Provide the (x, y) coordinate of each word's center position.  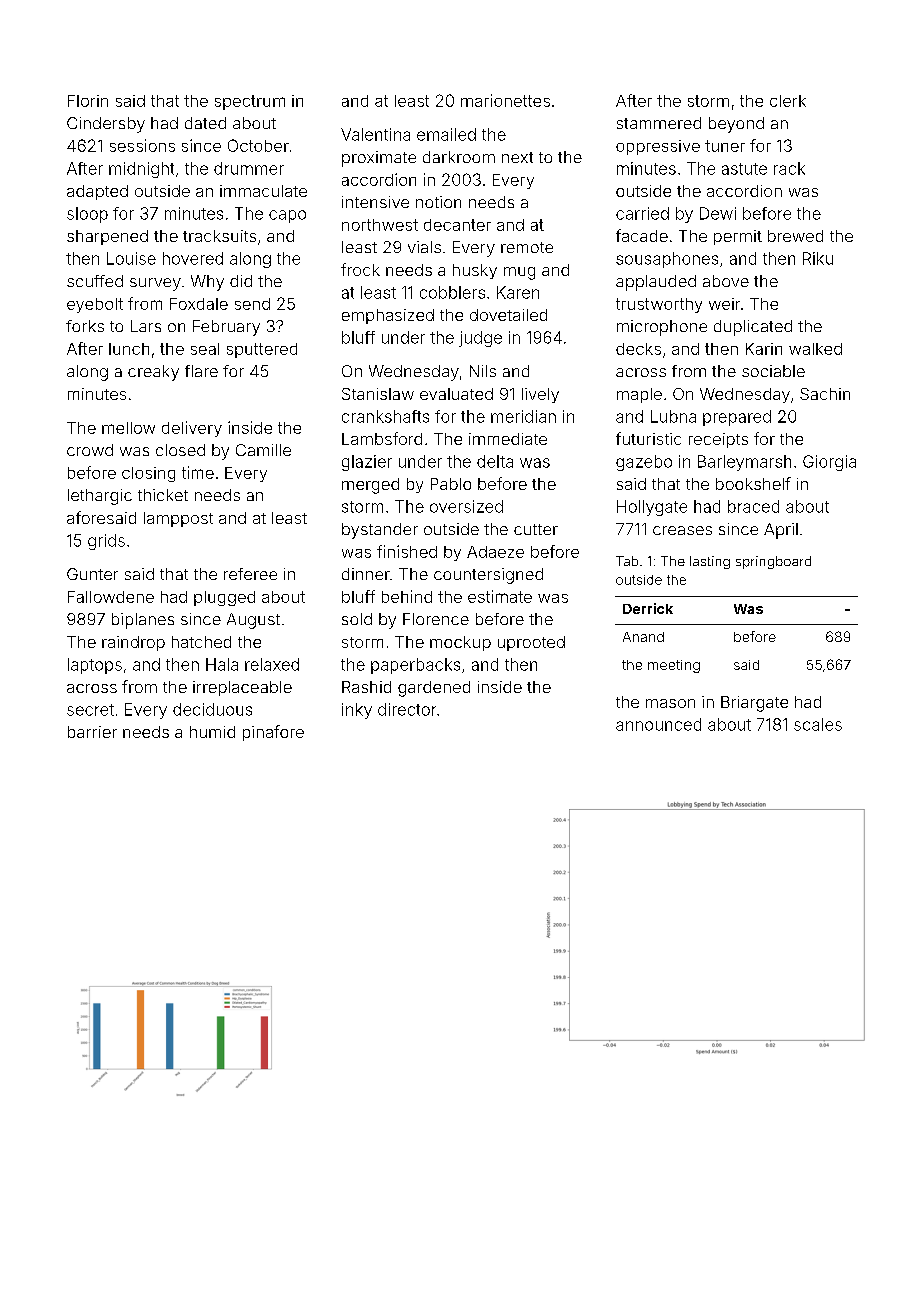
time (198, 472)
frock (360, 269)
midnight (141, 170)
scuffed (95, 281)
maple (639, 395)
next (517, 157)
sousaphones (667, 260)
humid (212, 732)
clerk (788, 101)
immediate (508, 439)
